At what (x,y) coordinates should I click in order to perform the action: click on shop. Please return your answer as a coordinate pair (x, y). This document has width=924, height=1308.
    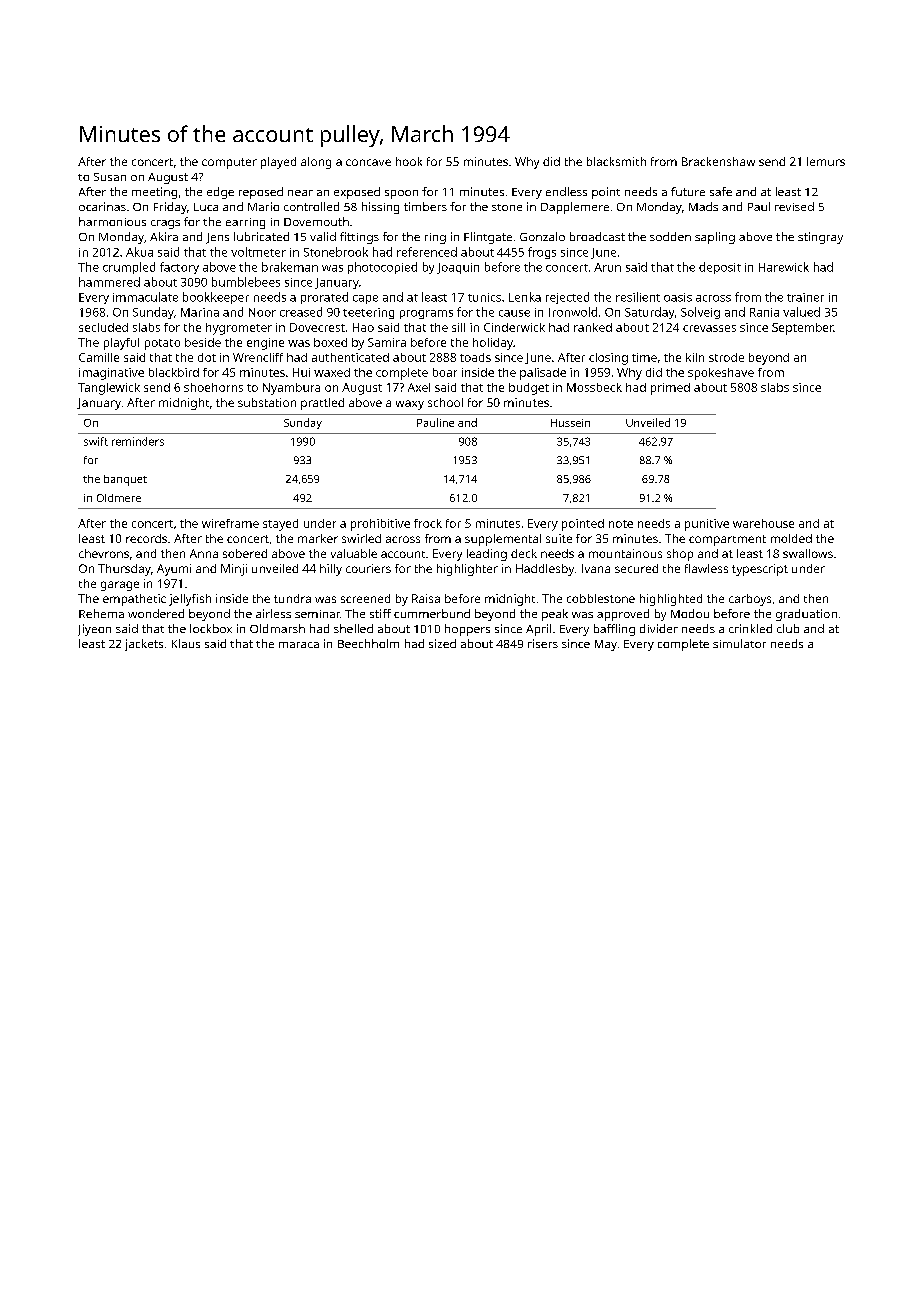
    Looking at the image, I should click on (680, 555).
